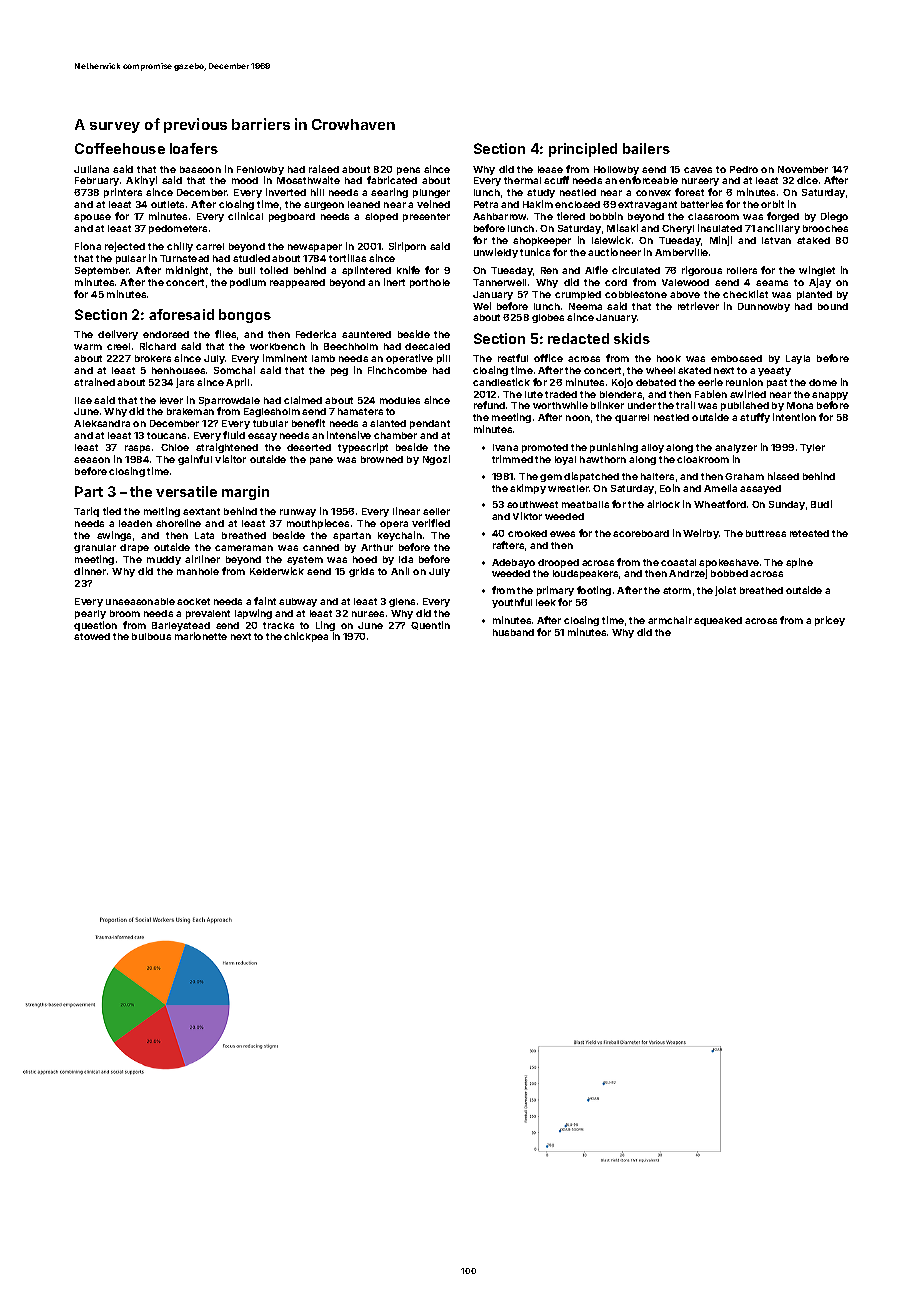 Image resolution: width=924 pixels, height=1308 pixels. I want to click on pearly, so click(90, 614).
